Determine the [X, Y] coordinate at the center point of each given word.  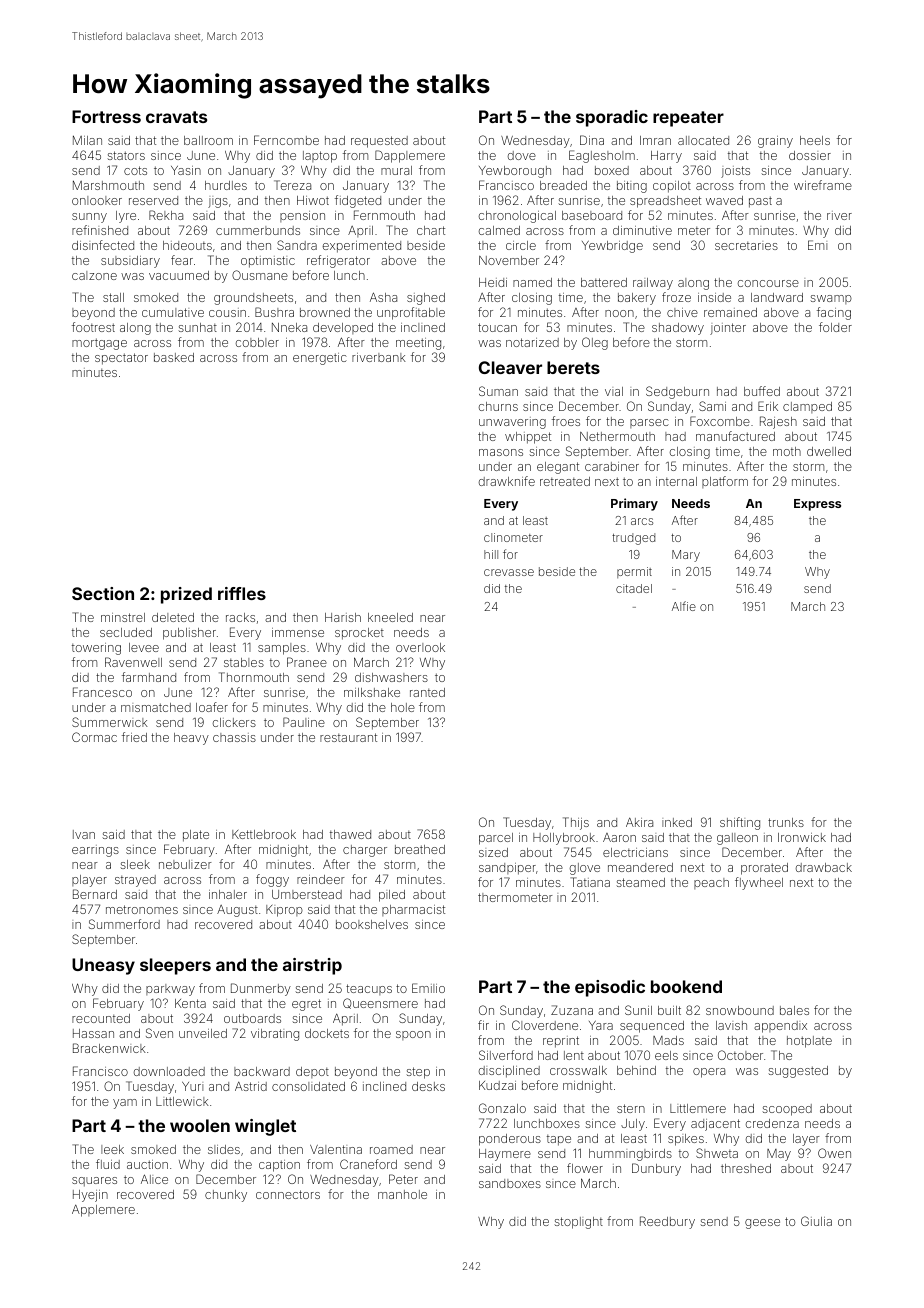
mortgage [99, 344]
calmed [499, 230]
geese [762, 1224]
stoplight [578, 1223]
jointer [728, 329]
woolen [200, 1125]
